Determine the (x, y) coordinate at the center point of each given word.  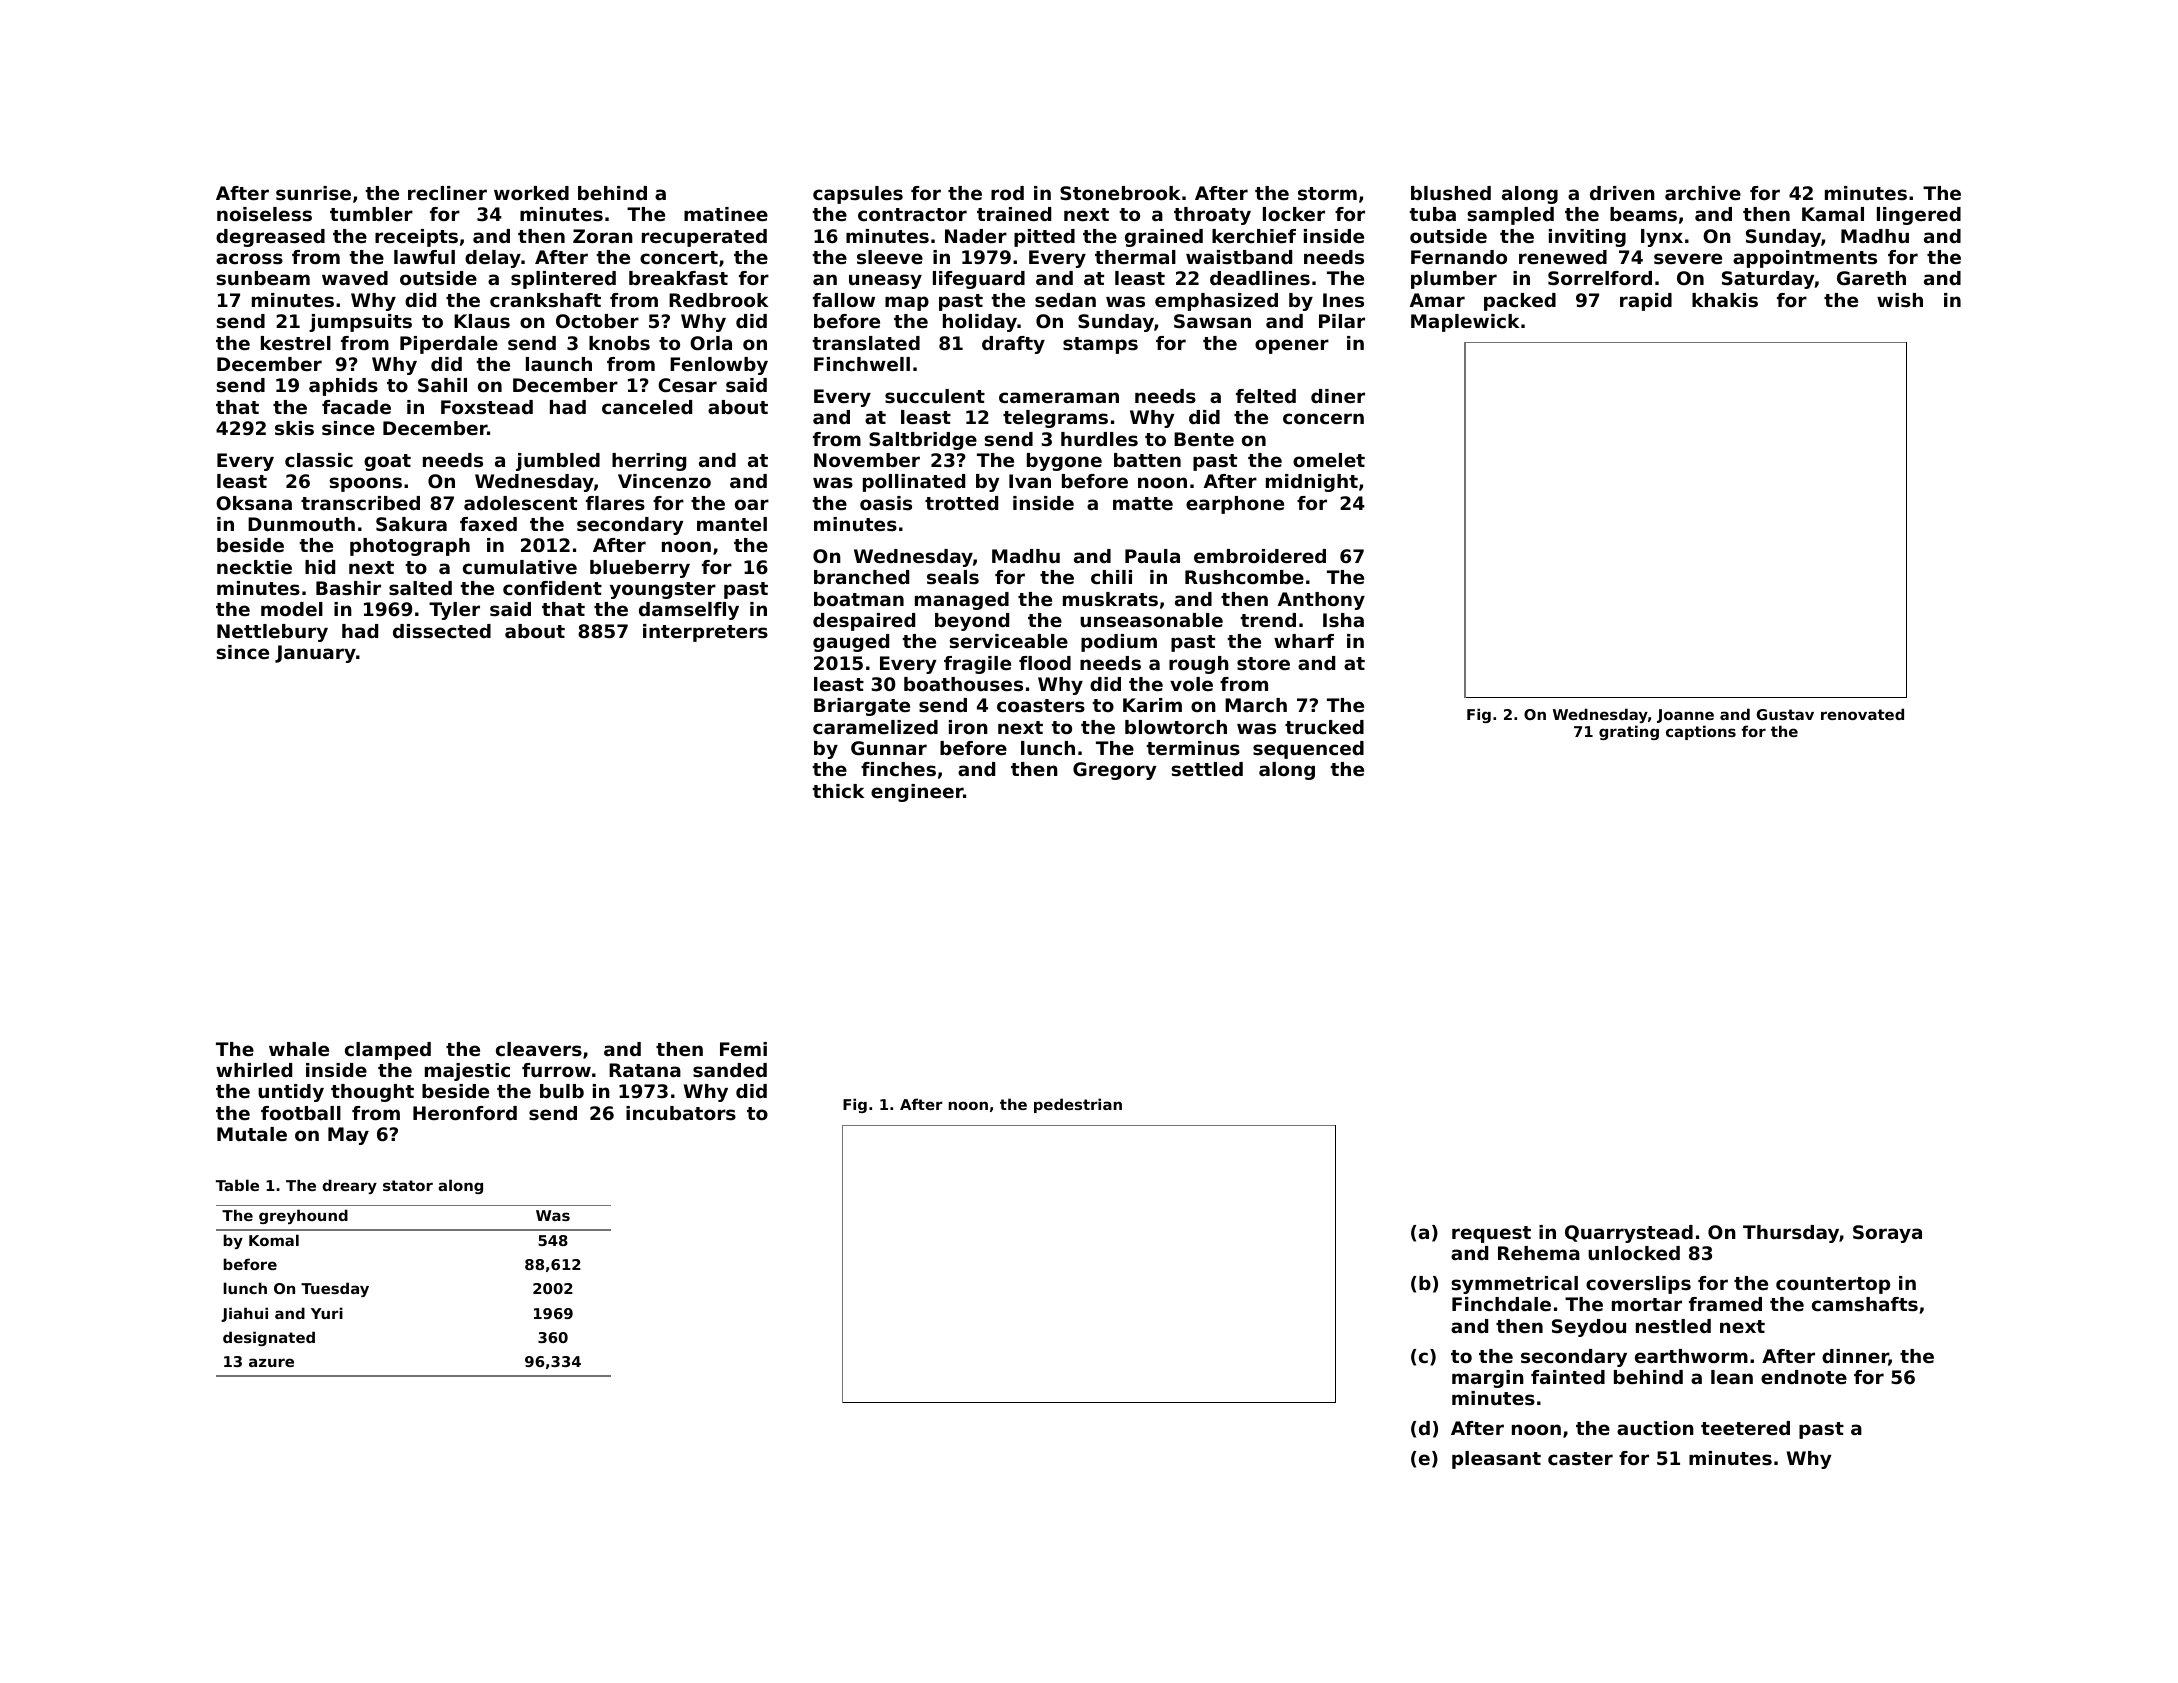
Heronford (465, 1113)
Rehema (1539, 1253)
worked (531, 193)
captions (1701, 732)
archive (1703, 193)
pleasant (1496, 1460)
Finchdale (1501, 1304)
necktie (254, 567)
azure (271, 1362)
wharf (1304, 641)
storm (1327, 194)
